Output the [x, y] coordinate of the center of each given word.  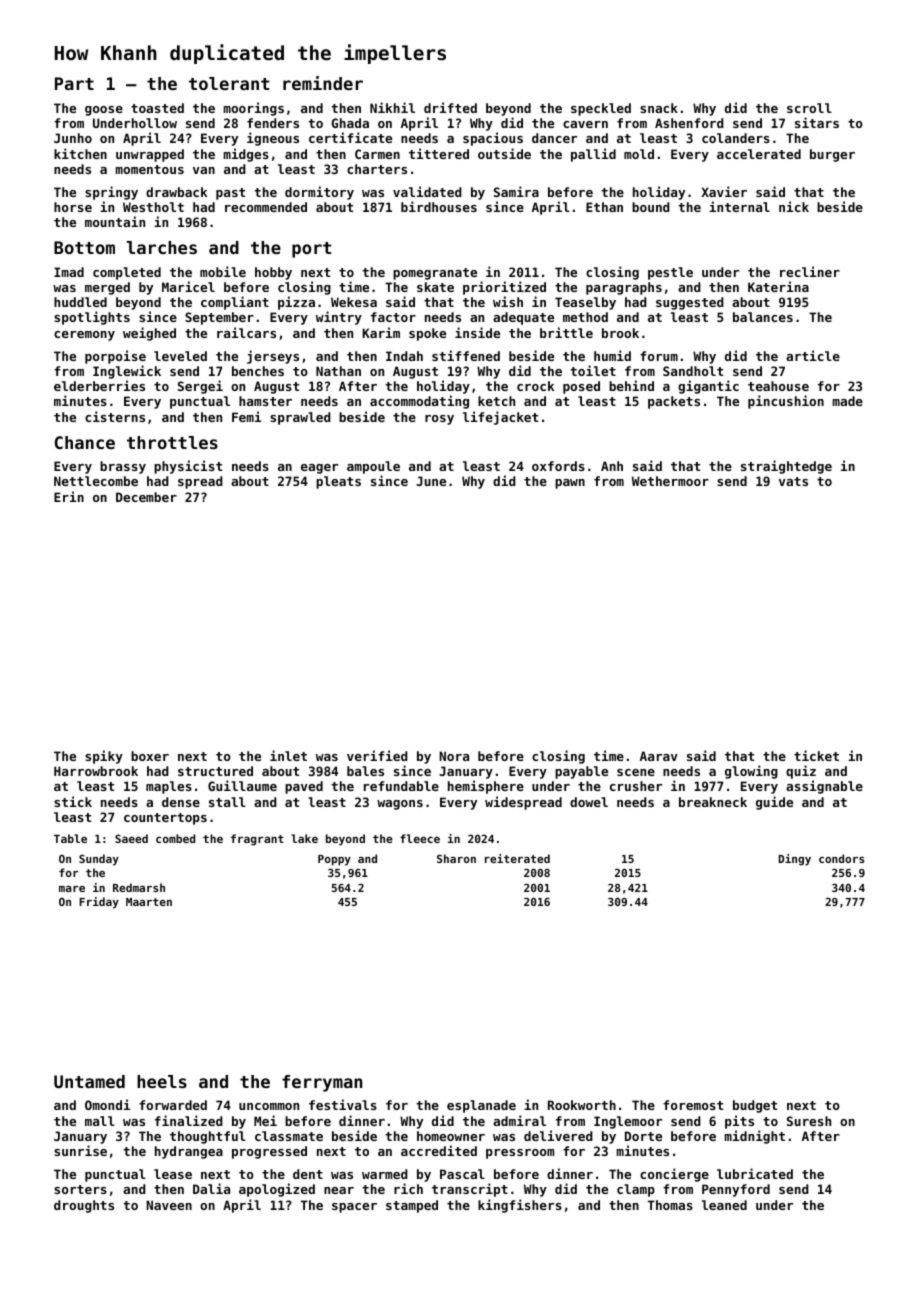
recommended [266, 207]
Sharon [456, 858]
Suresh [809, 1121]
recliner [810, 271]
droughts [84, 1206]
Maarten [149, 902]
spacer [354, 1208]
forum [659, 356]
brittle [566, 332]
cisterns [115, 416]
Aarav [659, 756]
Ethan [604, 207]
